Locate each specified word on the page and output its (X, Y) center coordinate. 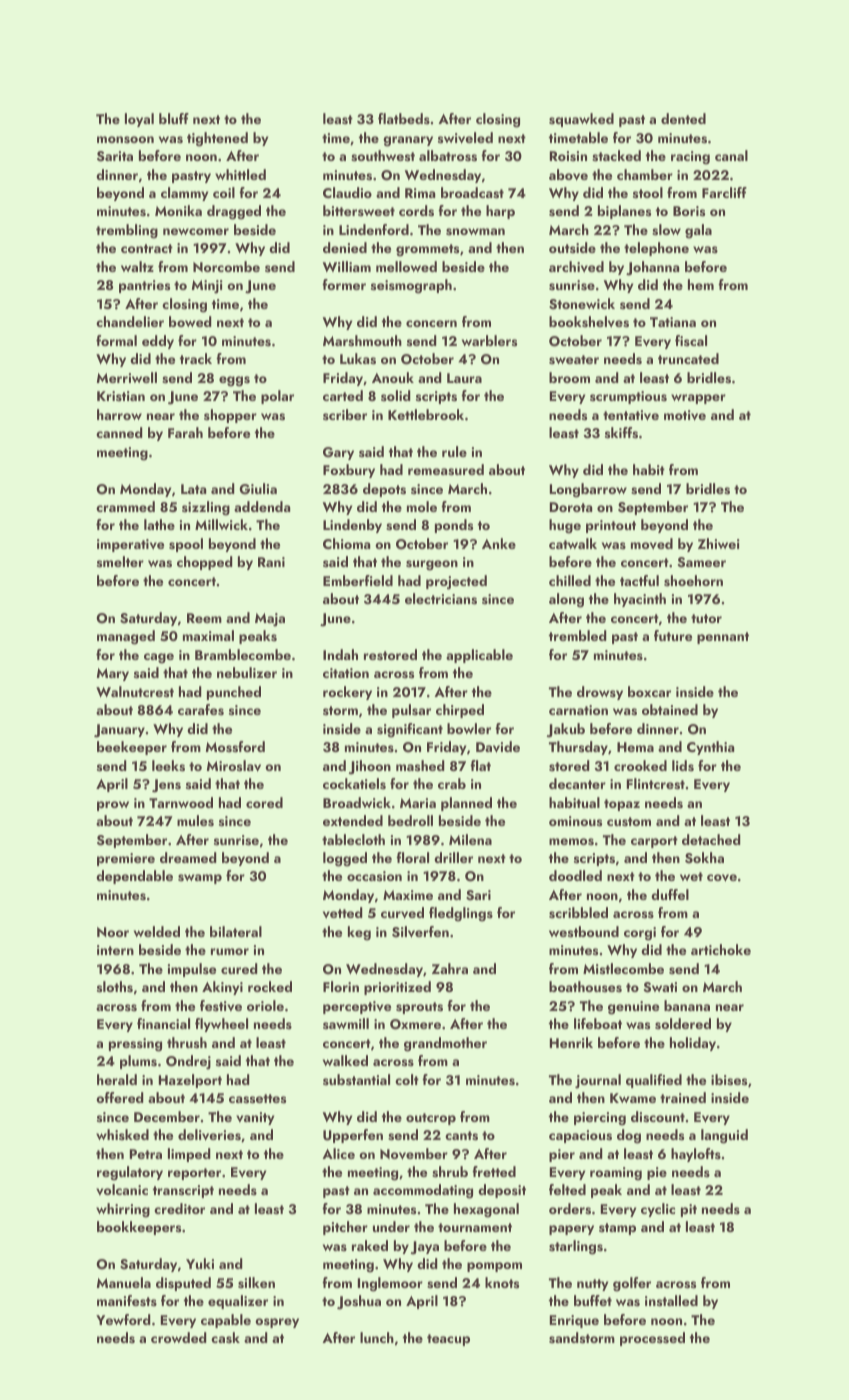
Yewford (123, 1319)
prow (113, 806)
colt (407, 1079)
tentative (631, 415)
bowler (469, 728)
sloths (115, 987)
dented (683, 118)
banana (687, 1005)
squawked (581, 120)
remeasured (446, 470)
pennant (723, 638)
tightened (217, 139)
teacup (448, 1340)
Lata (193, 489)
